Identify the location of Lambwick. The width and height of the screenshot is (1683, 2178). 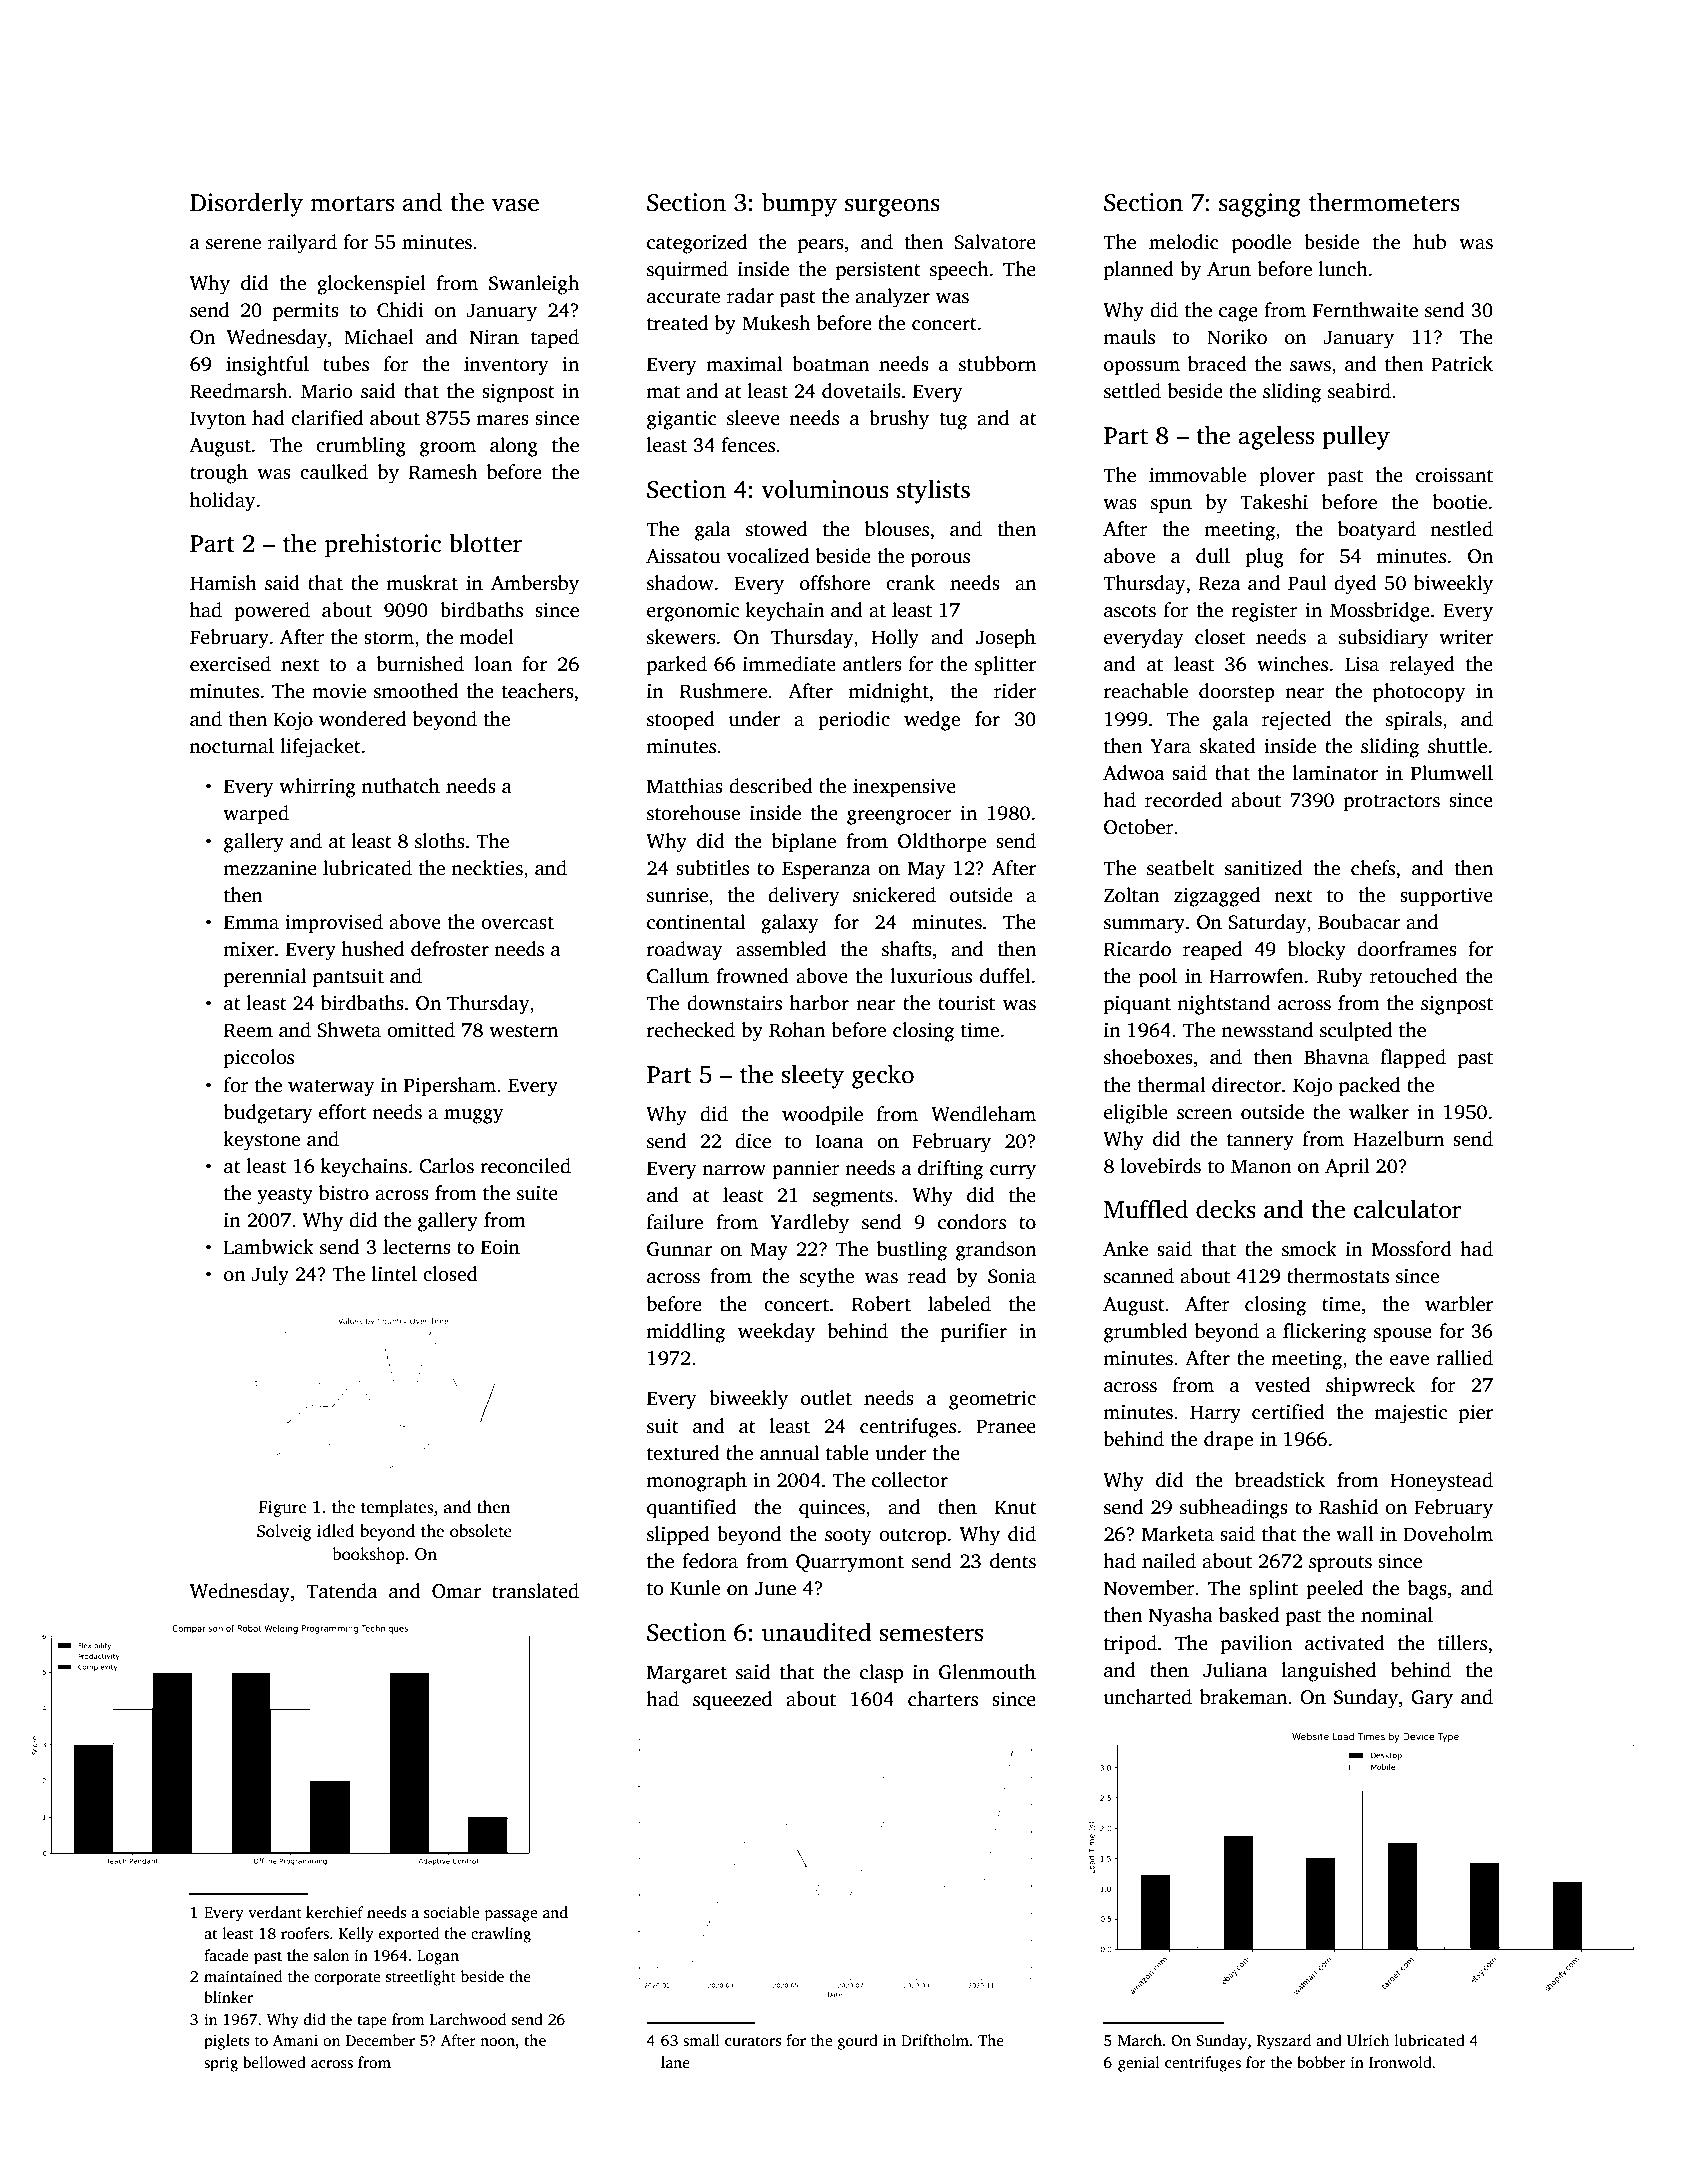
(269, 1247).
